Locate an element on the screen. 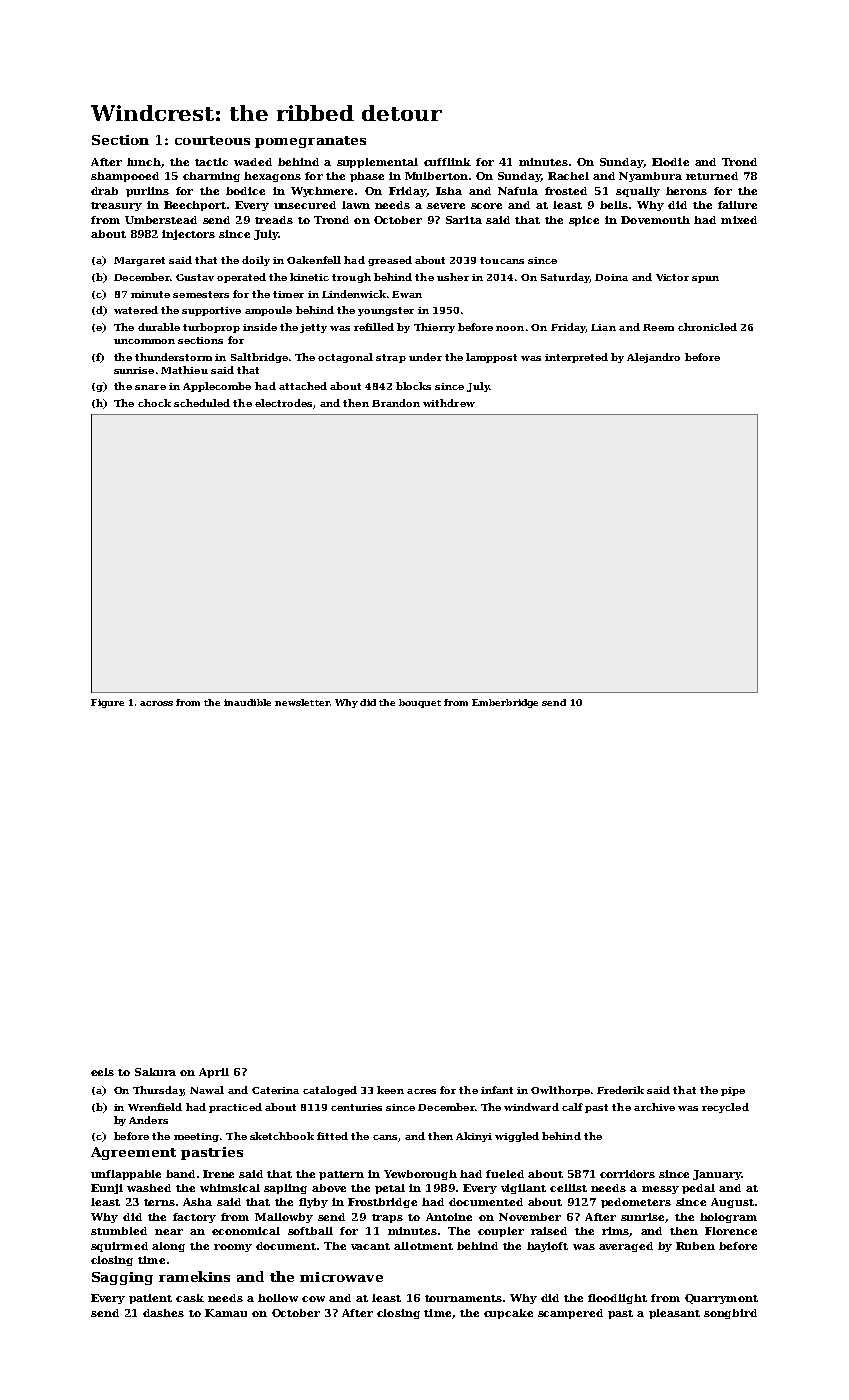  pipe is located at coordinates (733, 1091).
